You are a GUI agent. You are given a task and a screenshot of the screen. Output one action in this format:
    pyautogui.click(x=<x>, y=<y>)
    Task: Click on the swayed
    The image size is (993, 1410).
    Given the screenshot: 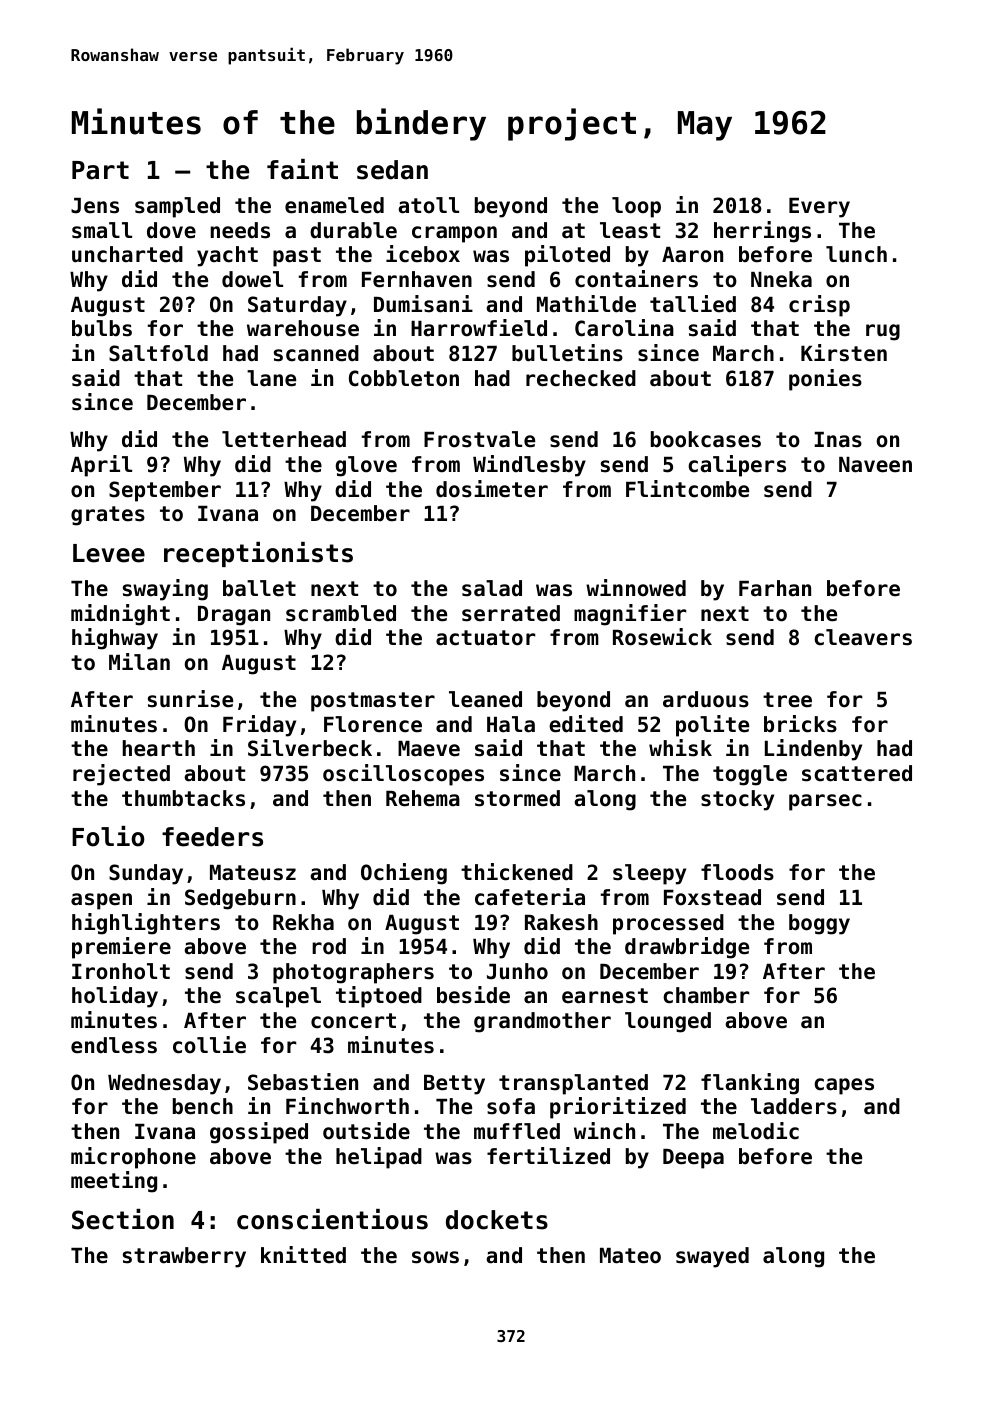 What is the action you would take?
    pyautogui.click(x=712, y=1257)
